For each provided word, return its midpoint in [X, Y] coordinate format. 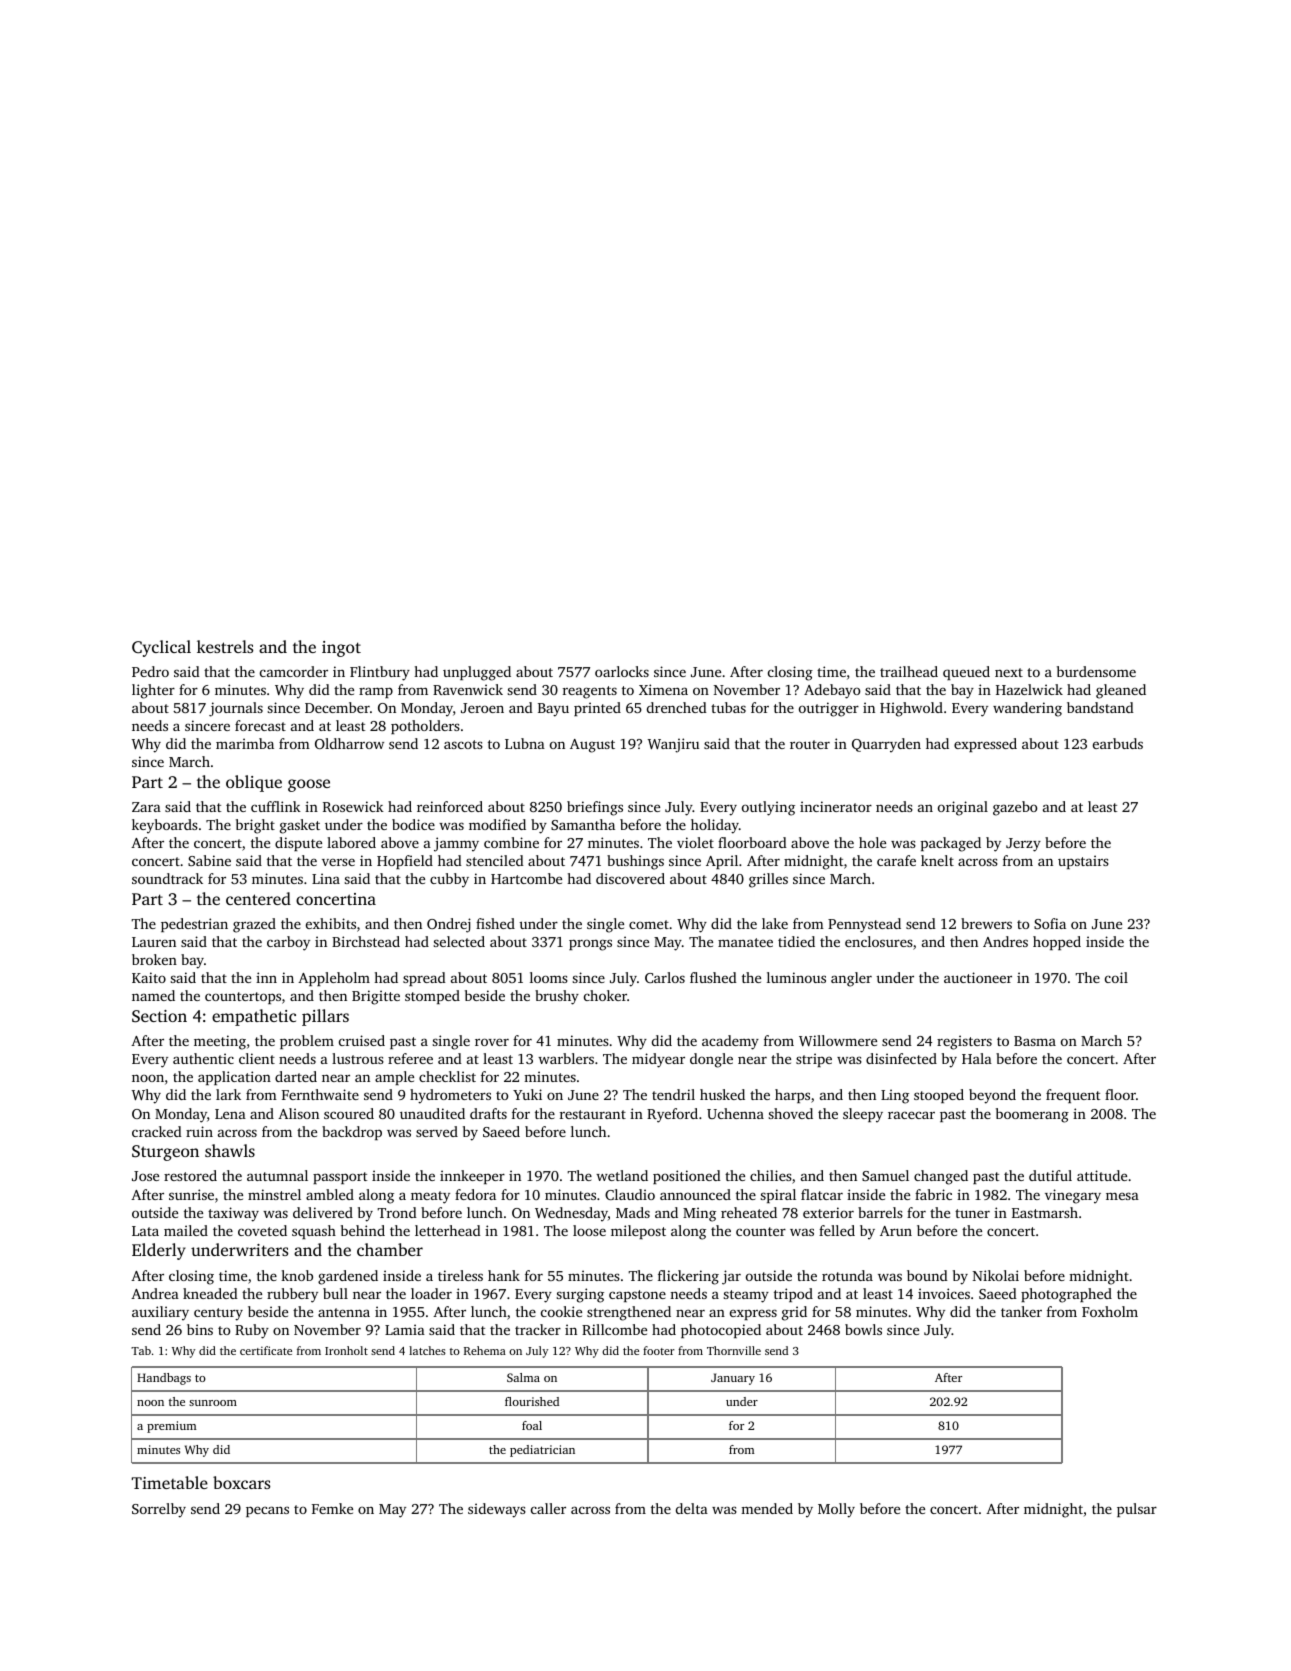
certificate [266, 1350]
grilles [768, 880]
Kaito [149, 977]
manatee [745, 942]
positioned [687, 1177]
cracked [157, 1131]
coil [1116, 977]
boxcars [241, 1482]
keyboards [165, 826]
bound [927, 1275]
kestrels [225, 646]
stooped [939, 1096]
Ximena [663, 689]
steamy [746, 1296]
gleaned [1121, 691]
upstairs [1083, 862]
